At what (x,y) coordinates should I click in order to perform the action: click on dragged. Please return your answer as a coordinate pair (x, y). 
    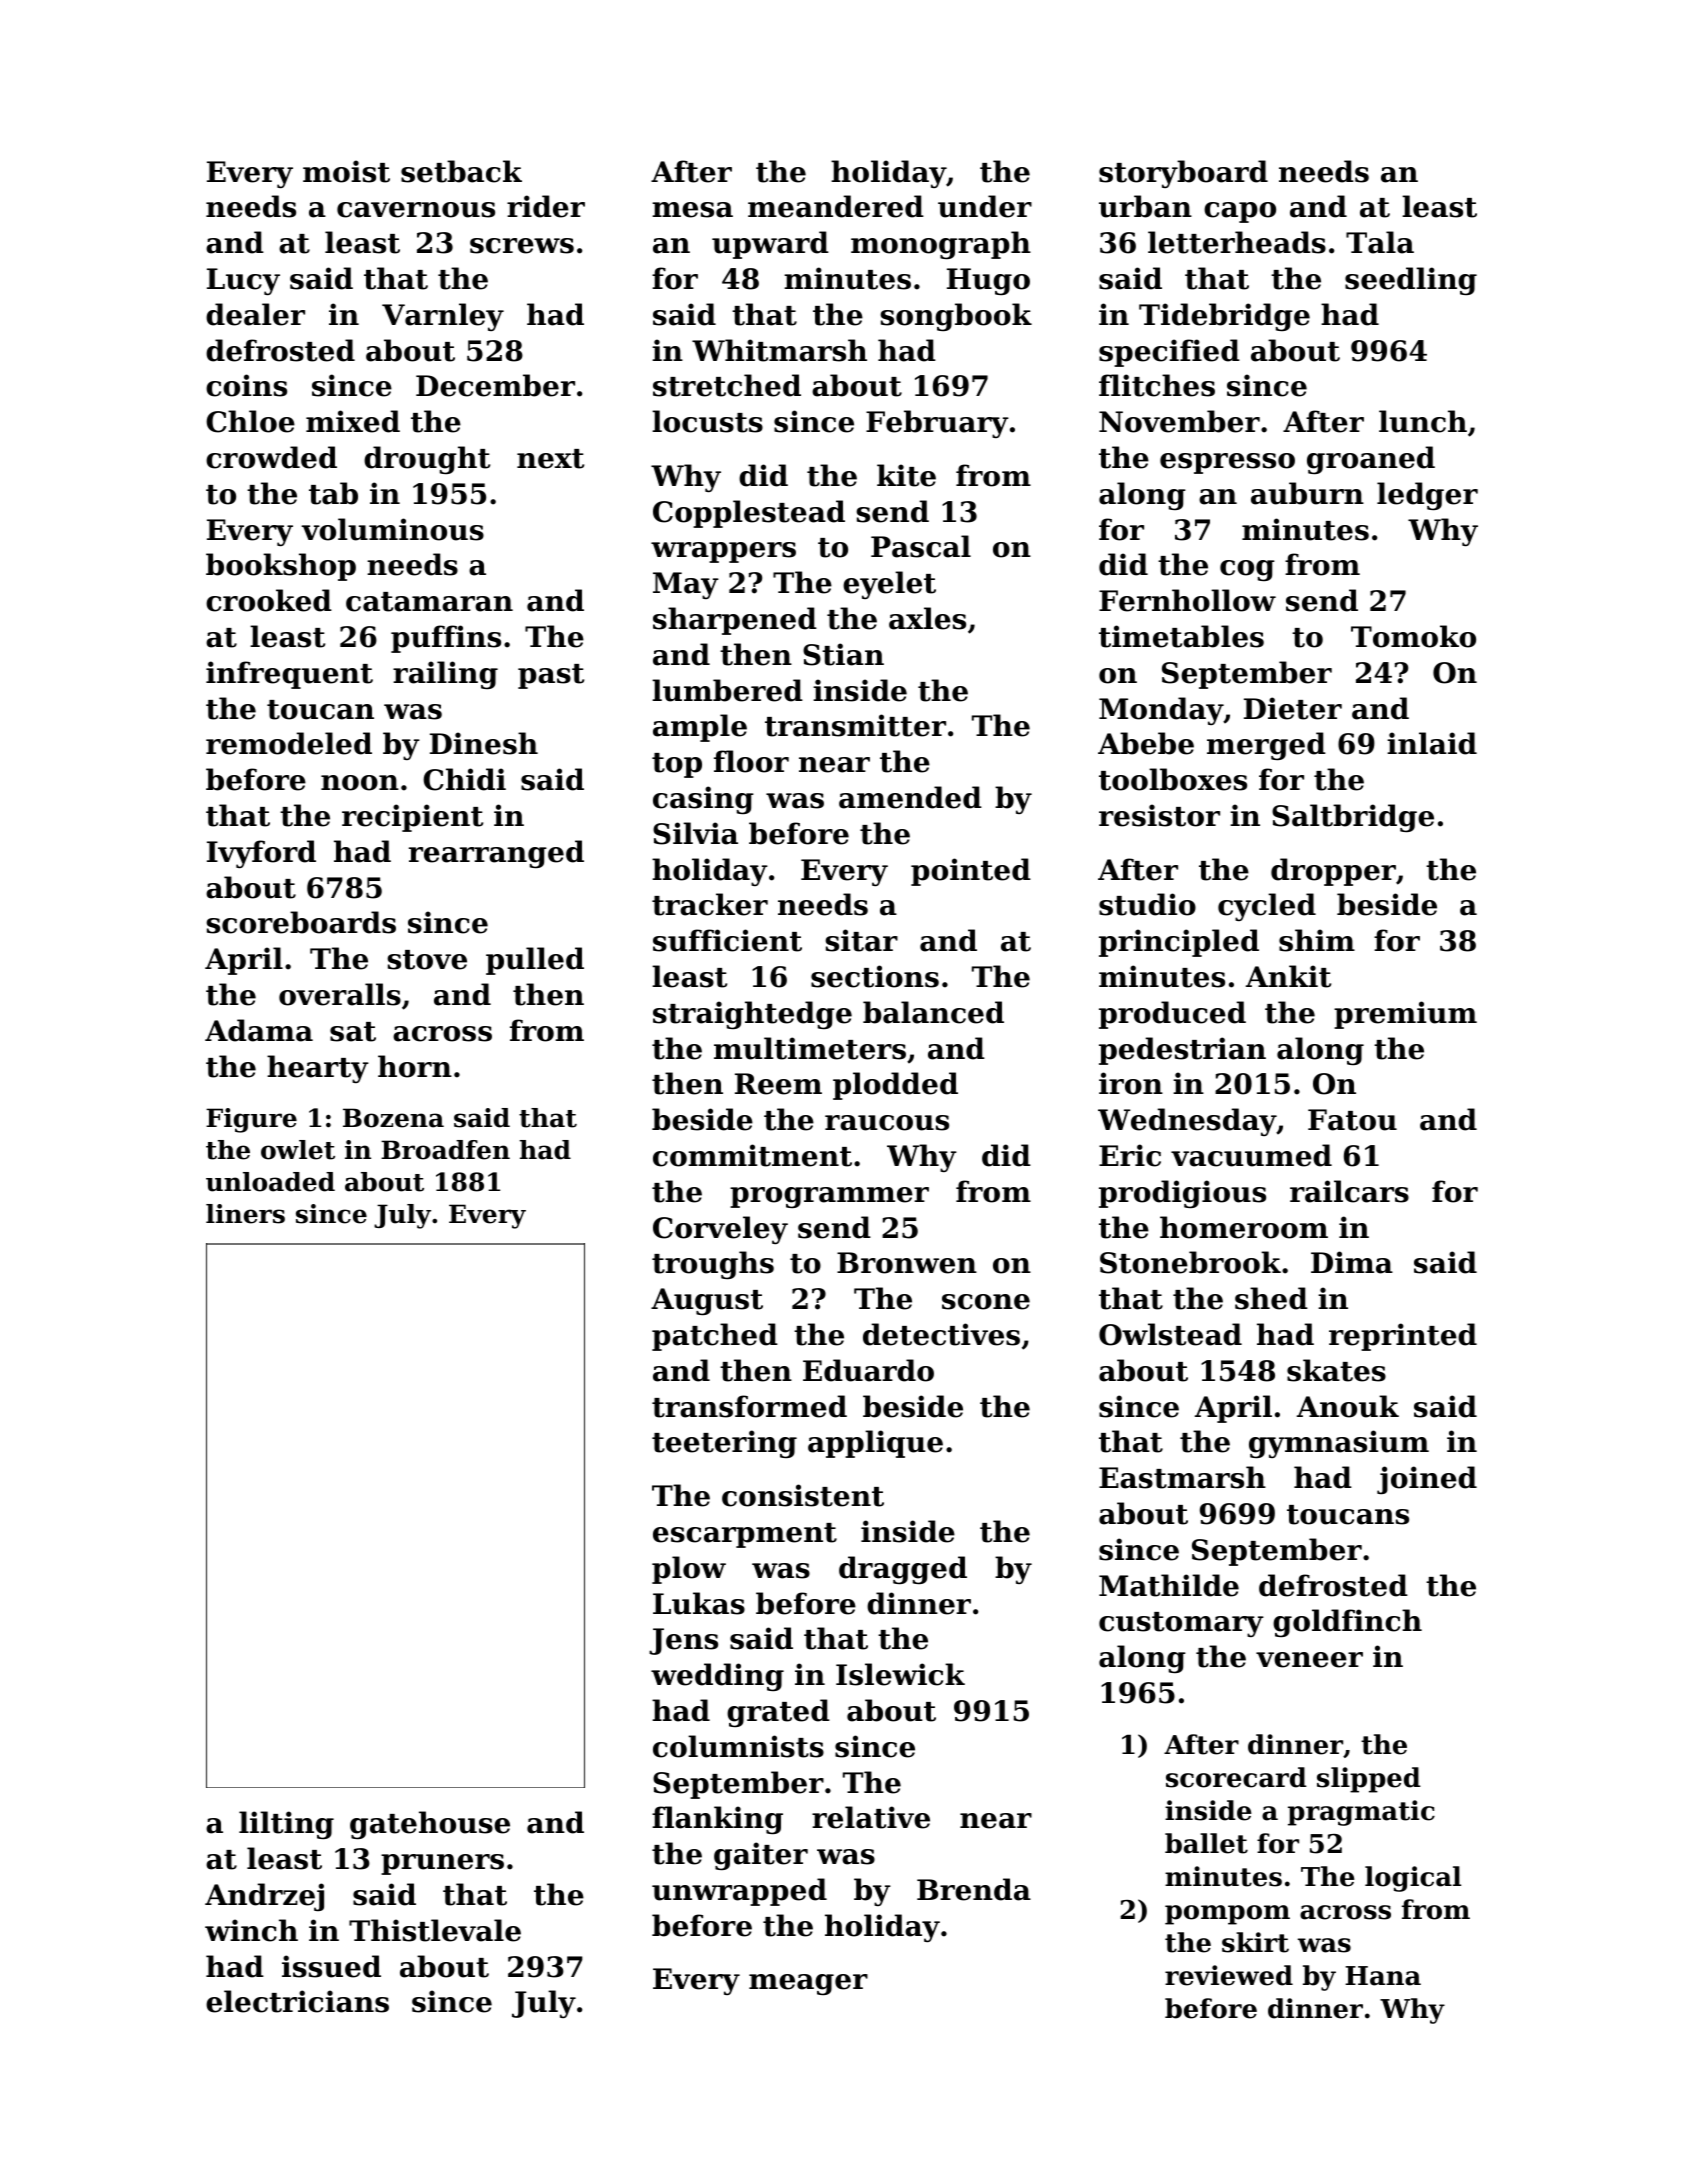
    Looking at the image, I should click on (903, 1570).
